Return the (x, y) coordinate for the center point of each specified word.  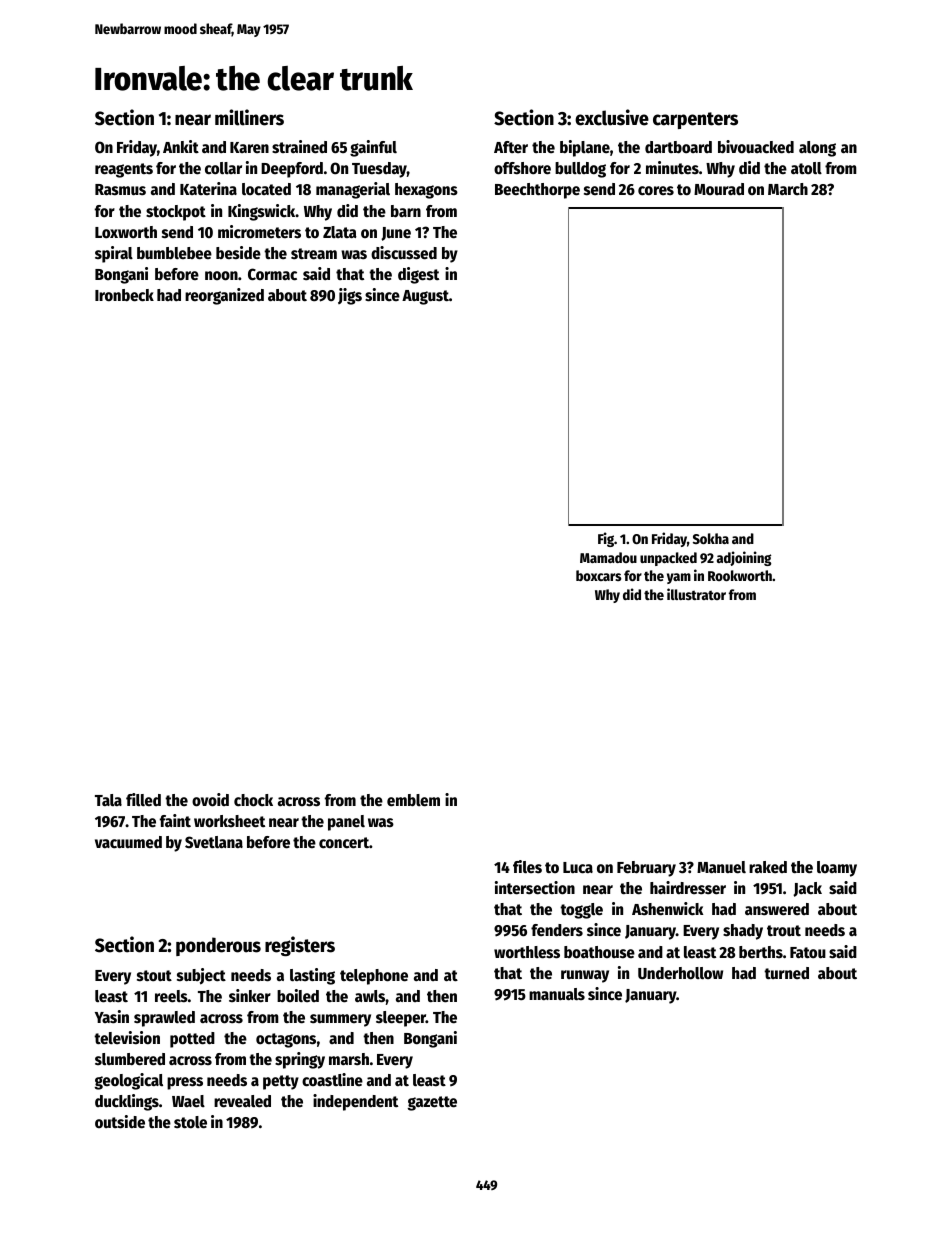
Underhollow (680, 973)
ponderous (218, 946)
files (527, 867)
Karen (249, 148)
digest (418, 275)
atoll (806, 168)
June (396, 234)
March (788, 189)
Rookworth (740, 575)
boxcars (598, 575)
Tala (108, 800)
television (127, 1038)
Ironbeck (124, 295)
